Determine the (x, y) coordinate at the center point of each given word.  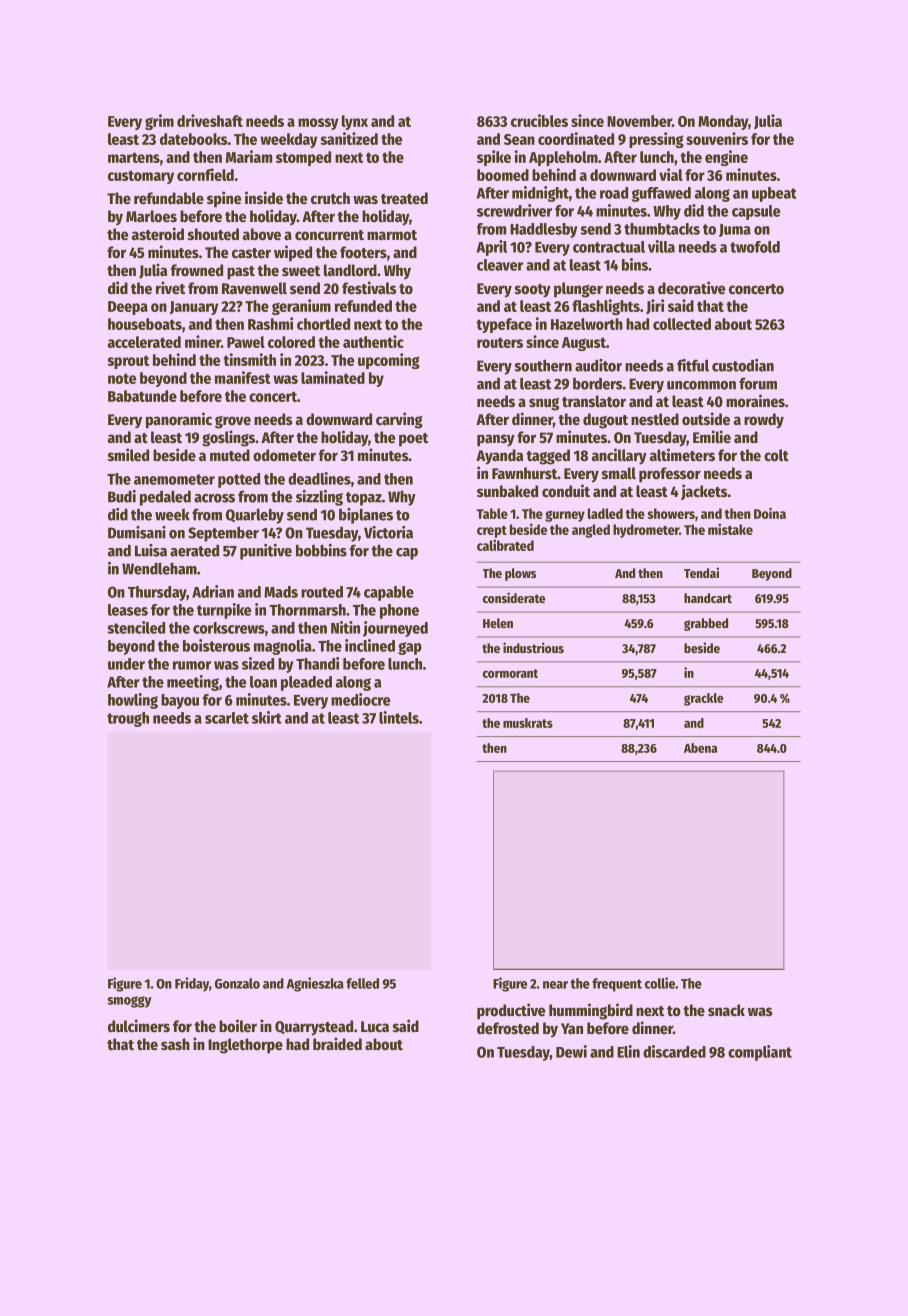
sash (175, 1044)
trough (128, 719)
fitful (693, 365)
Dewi (571, 1051)
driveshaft (210, 120)
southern (543, 365)
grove (233, 422)
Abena (701, 748)
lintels (399, 717)
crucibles (539, 120)
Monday (723, 122)
